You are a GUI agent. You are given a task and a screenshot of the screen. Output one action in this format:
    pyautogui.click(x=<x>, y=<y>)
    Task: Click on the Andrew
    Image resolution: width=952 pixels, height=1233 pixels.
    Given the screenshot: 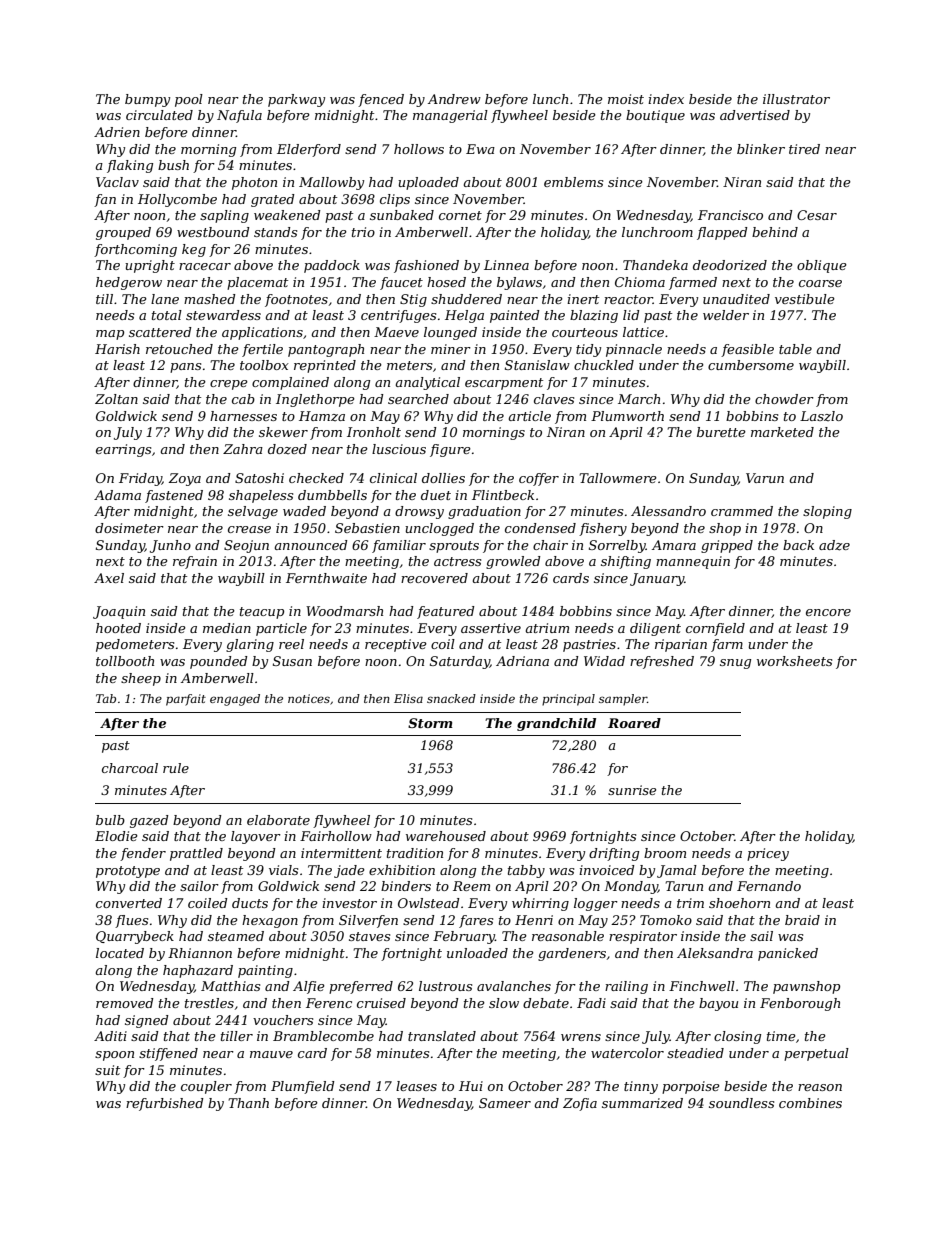 What is the action you would take?
    pyautogui.click(x=454, y=99)
